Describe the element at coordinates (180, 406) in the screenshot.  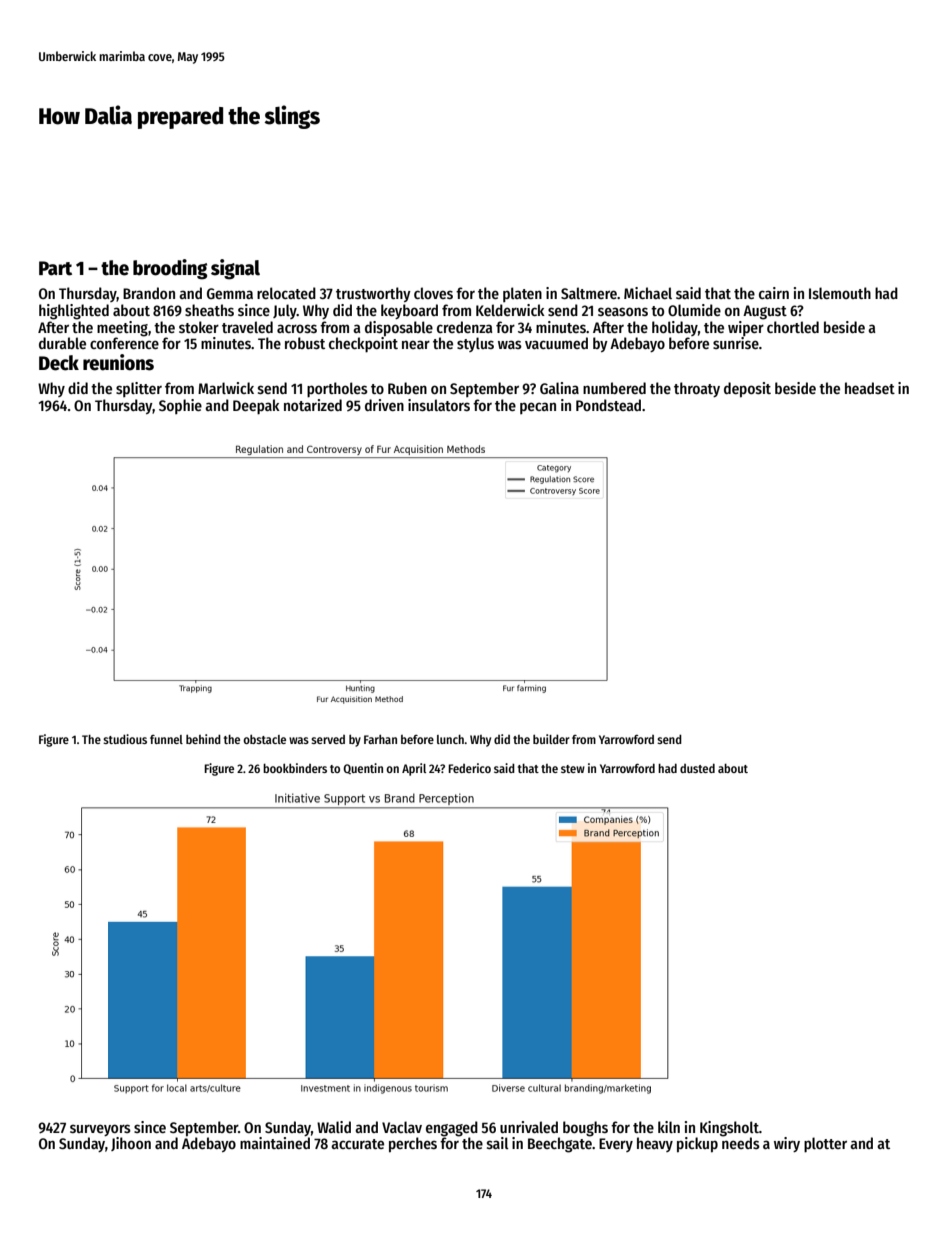
I see `Sophie` at that location.
